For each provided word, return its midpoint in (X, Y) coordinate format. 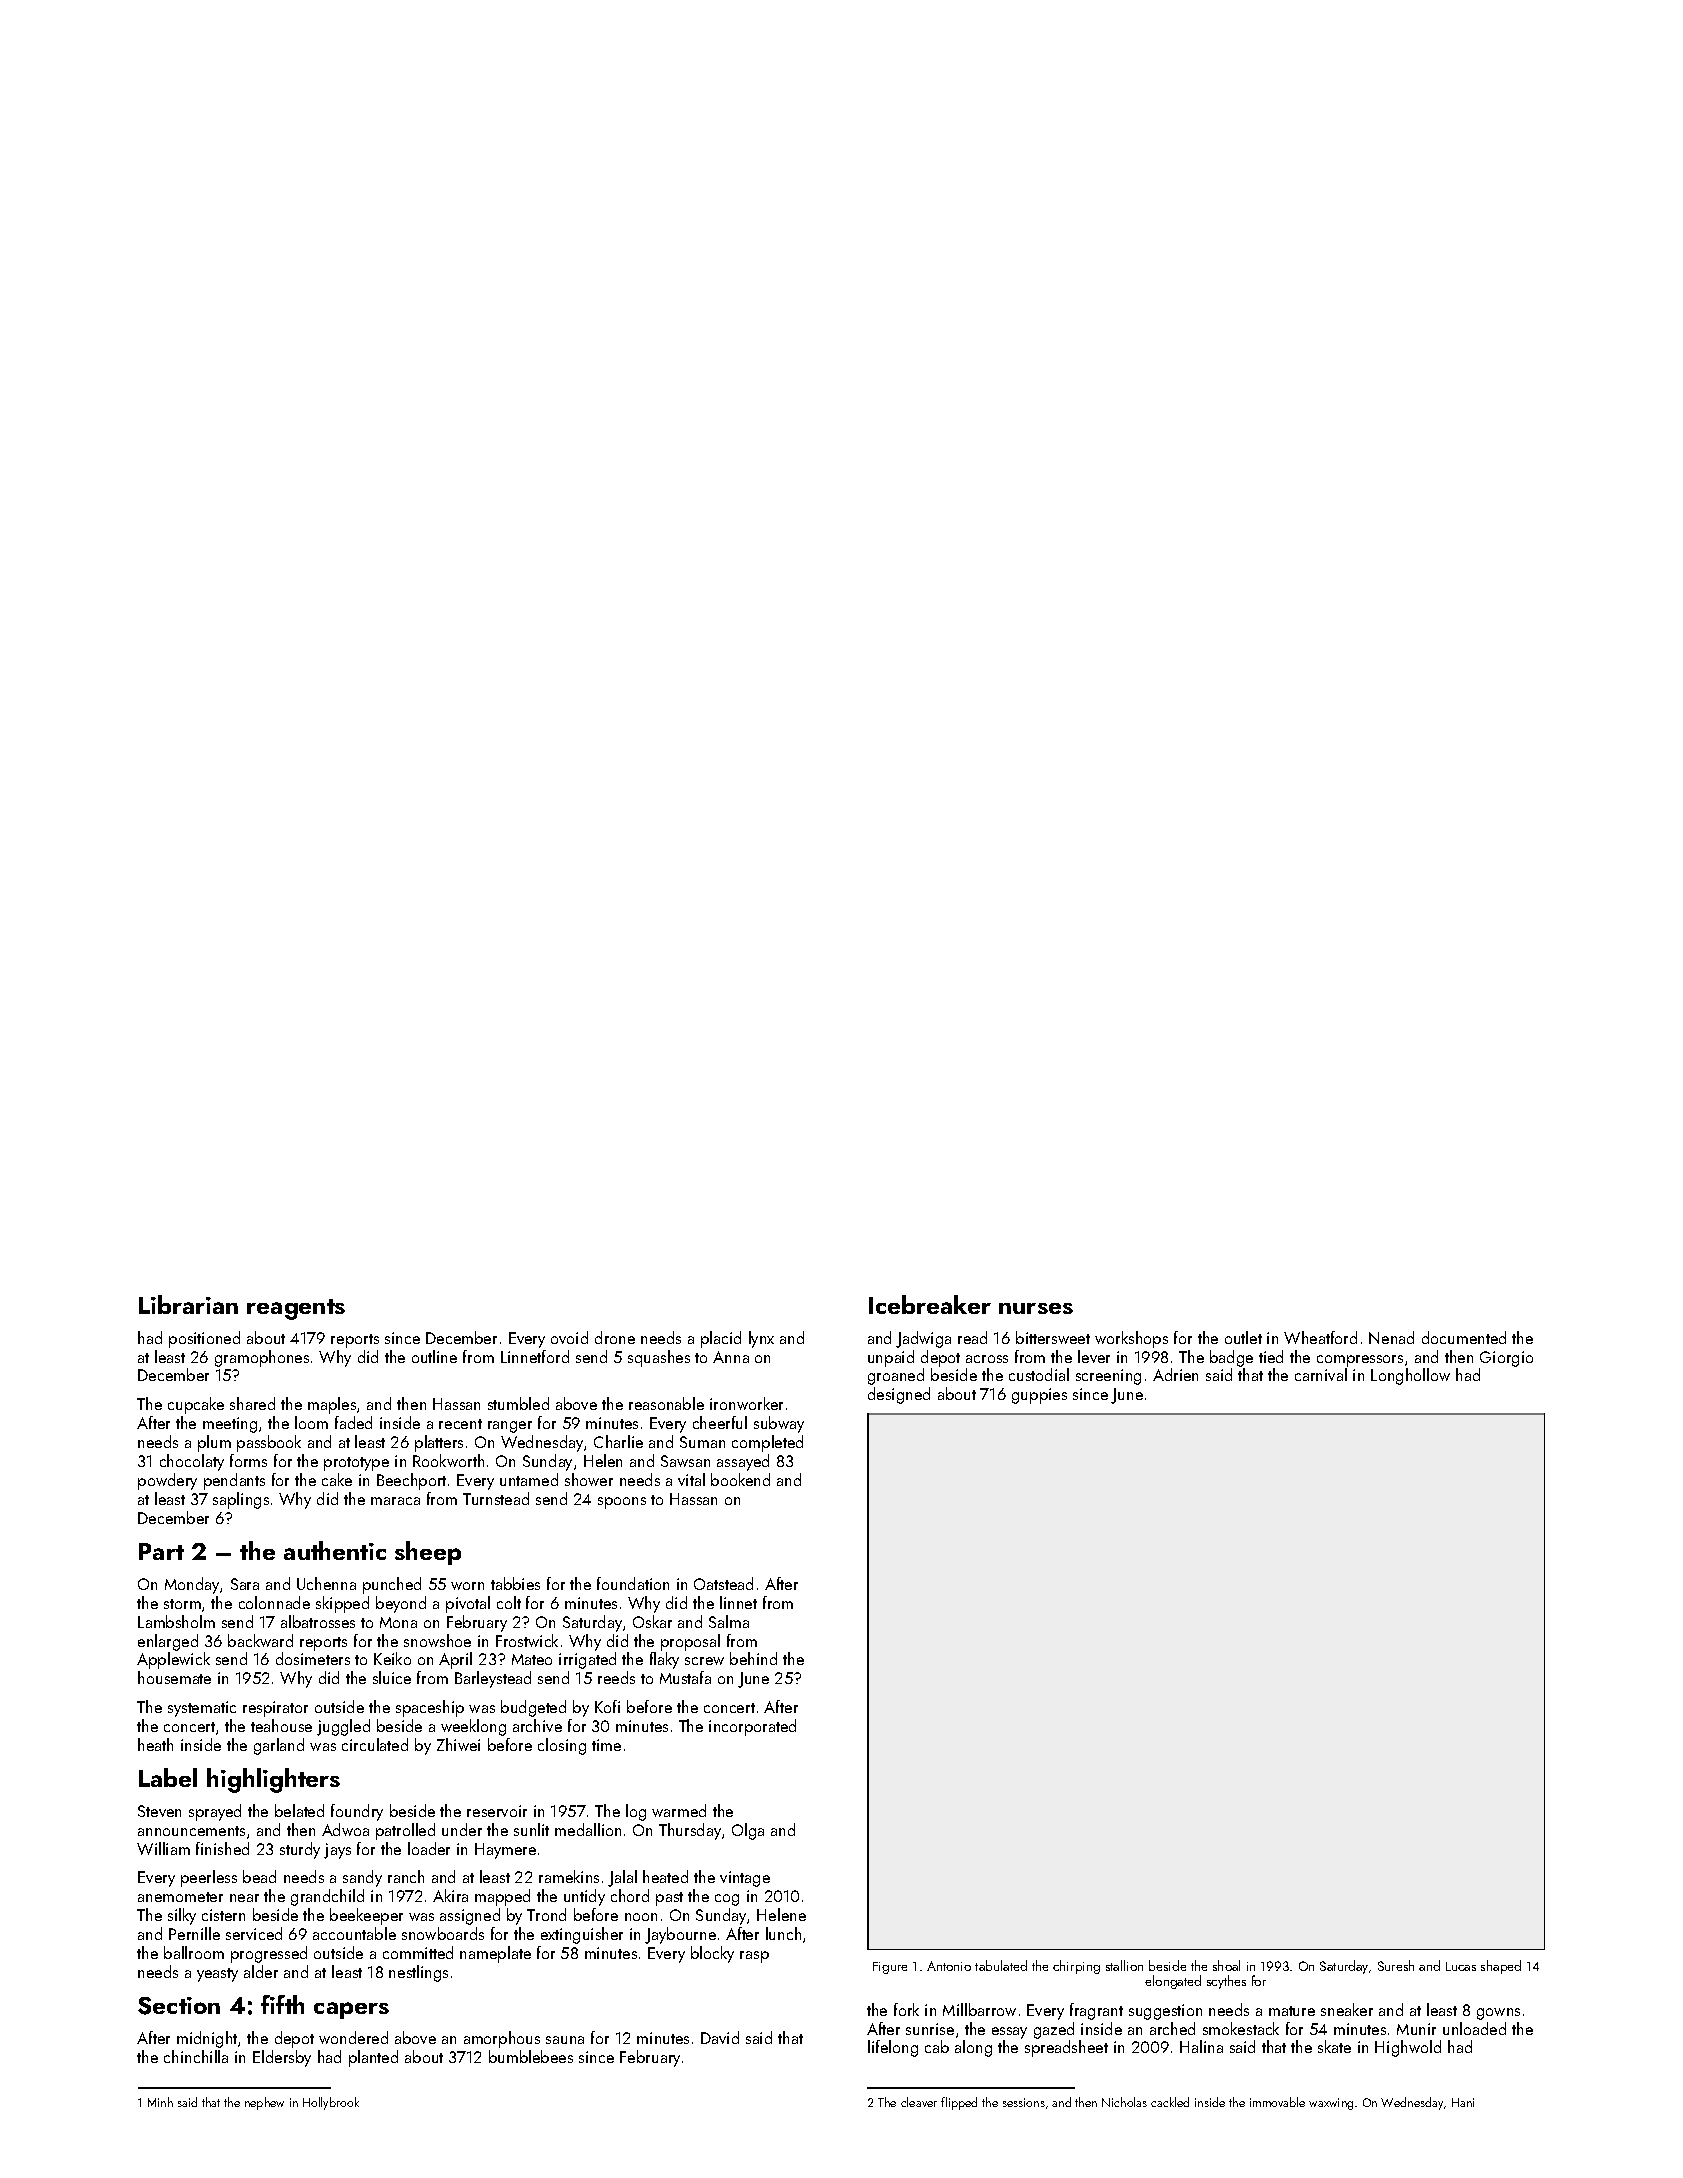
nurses (1036, 1308)
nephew (264, 2103)
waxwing (1331, 2104)
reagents (296, 1309)
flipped (959, 2103)
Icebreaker (930, 1304)
